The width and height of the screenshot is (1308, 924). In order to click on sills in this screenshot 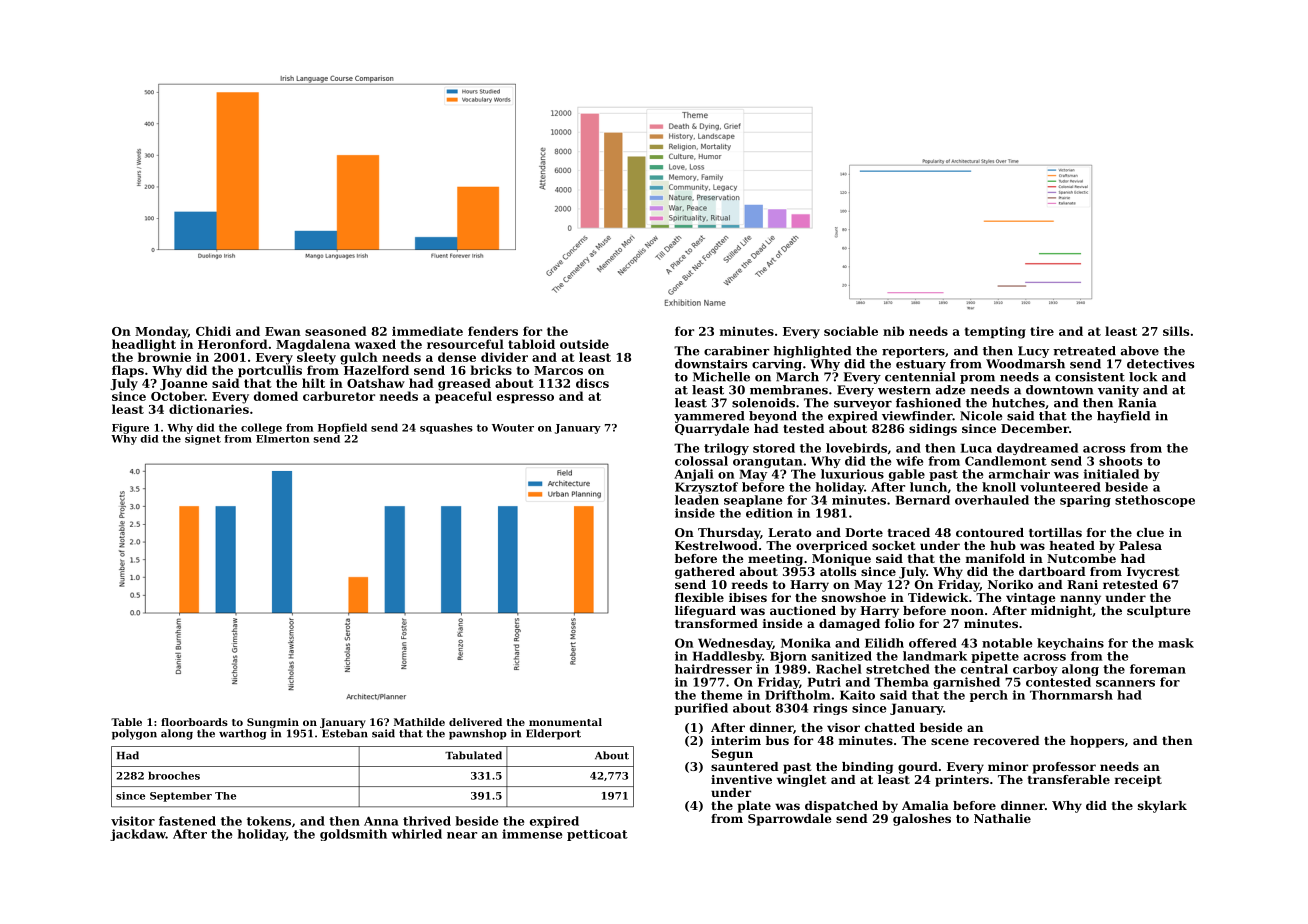, I will do `click(1176, 331)`.
